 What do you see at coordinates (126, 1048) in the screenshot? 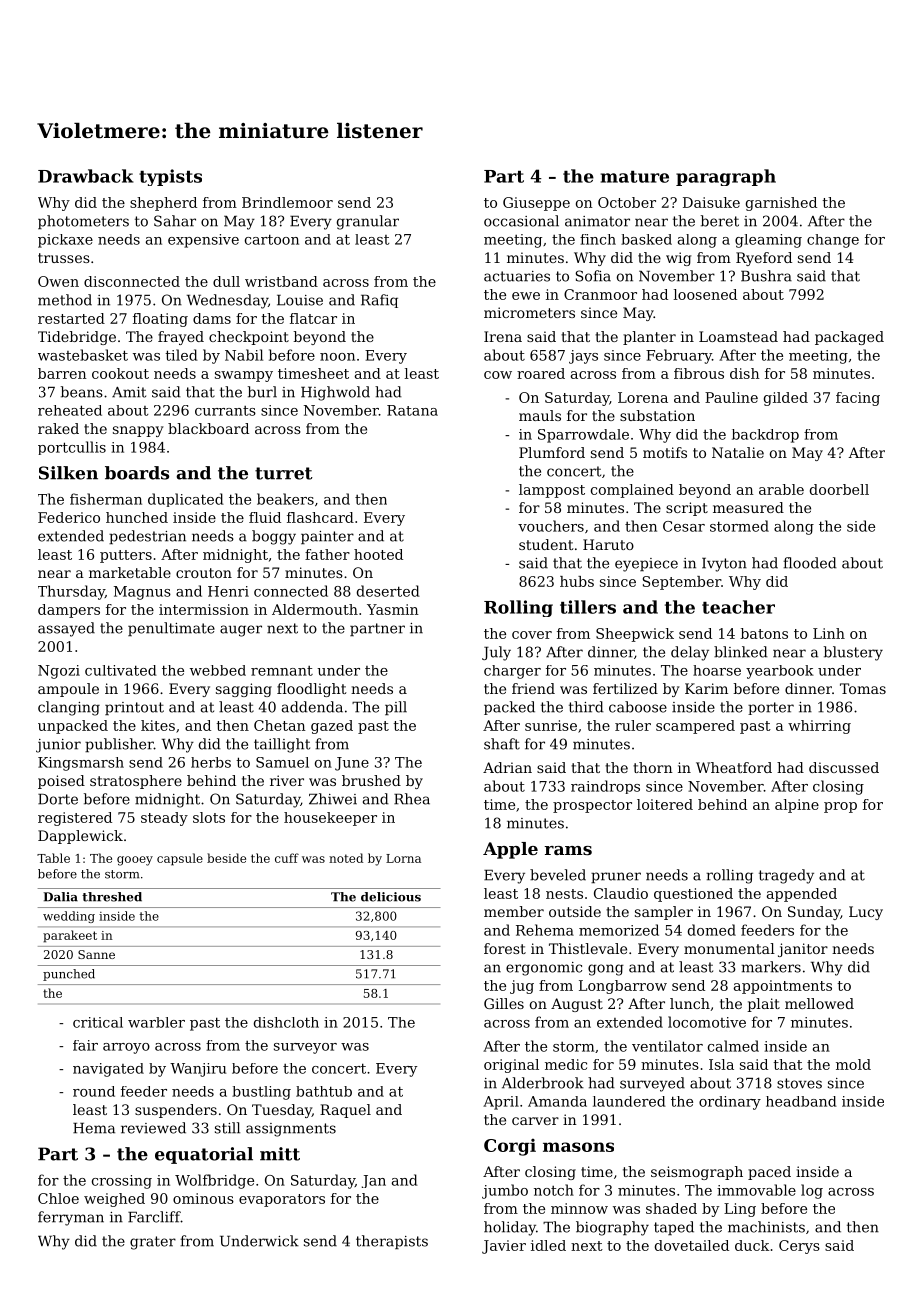
I see `arroyo` at bounding box center [126, 1048].
